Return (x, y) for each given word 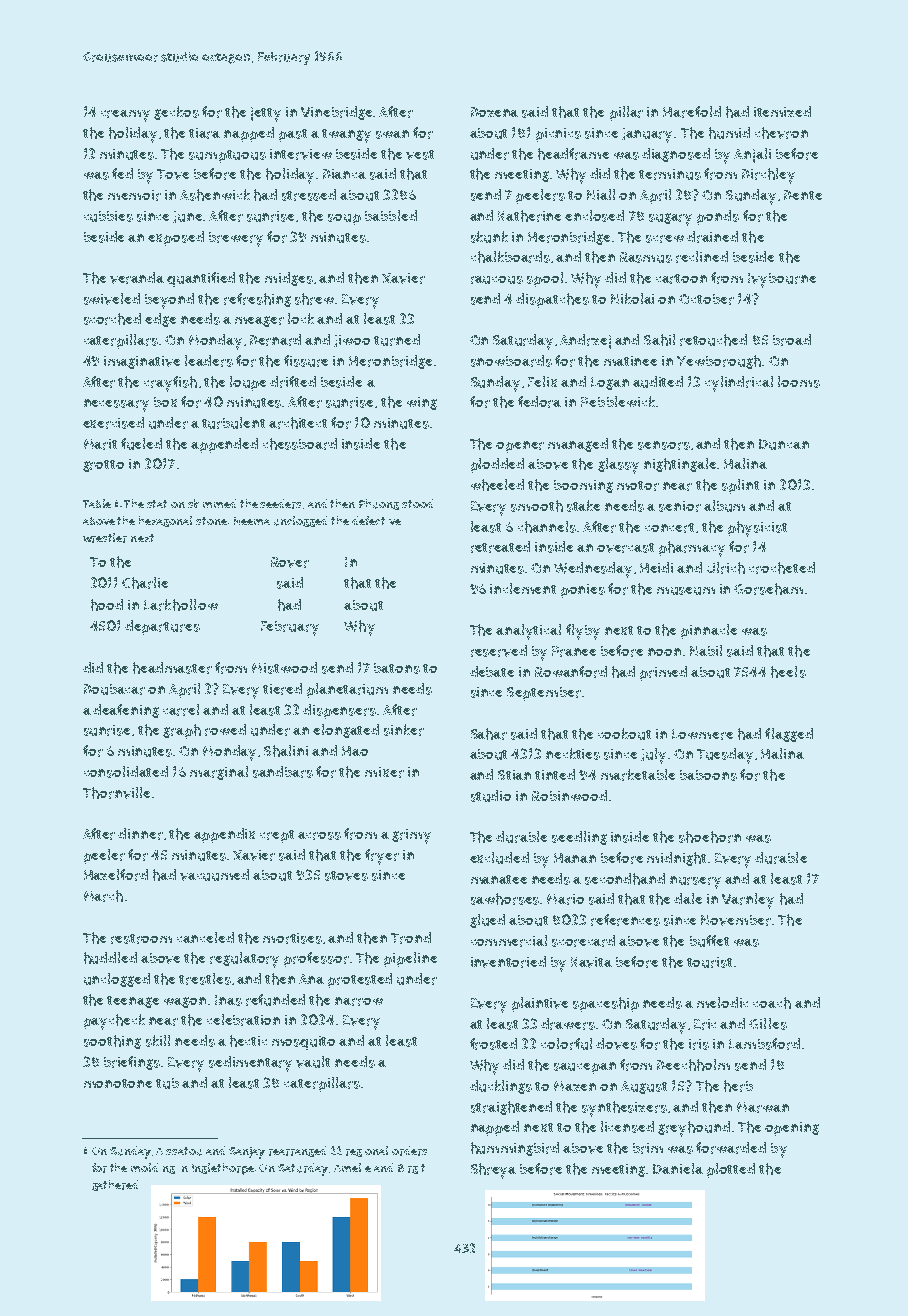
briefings (132, 1063)
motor (638, 486)
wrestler (105, 538)
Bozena (494, 112)
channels (547, 527)
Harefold (692, 112)
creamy (125, 116)
